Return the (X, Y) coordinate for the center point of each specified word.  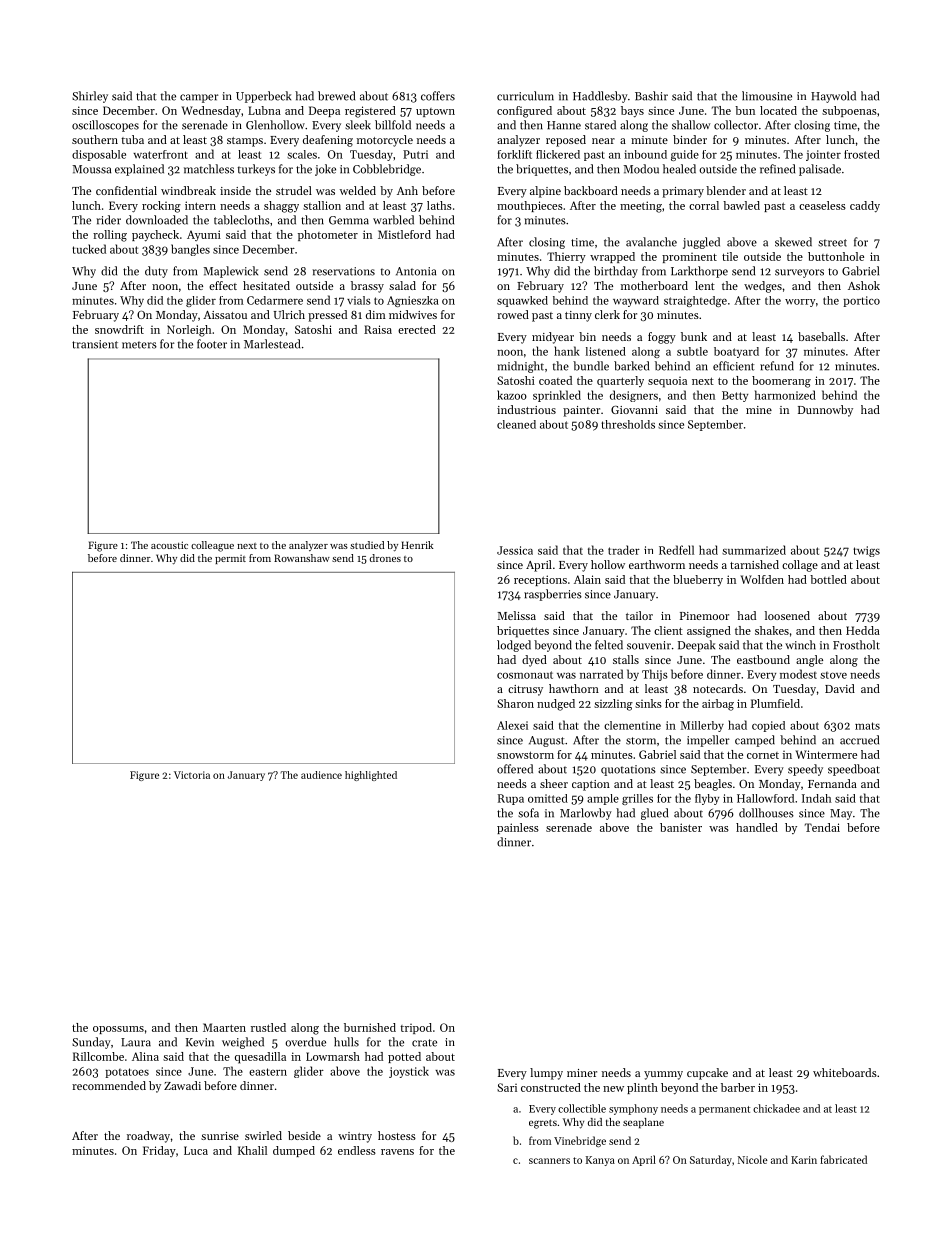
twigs (866, 551)
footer (212, 344)
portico (861, 301)
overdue (305, 1042)
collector (736, 125)
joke (325, 170)
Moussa (91, 169)
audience (321, 775)
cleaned (516, 424)
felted (609, 645)
